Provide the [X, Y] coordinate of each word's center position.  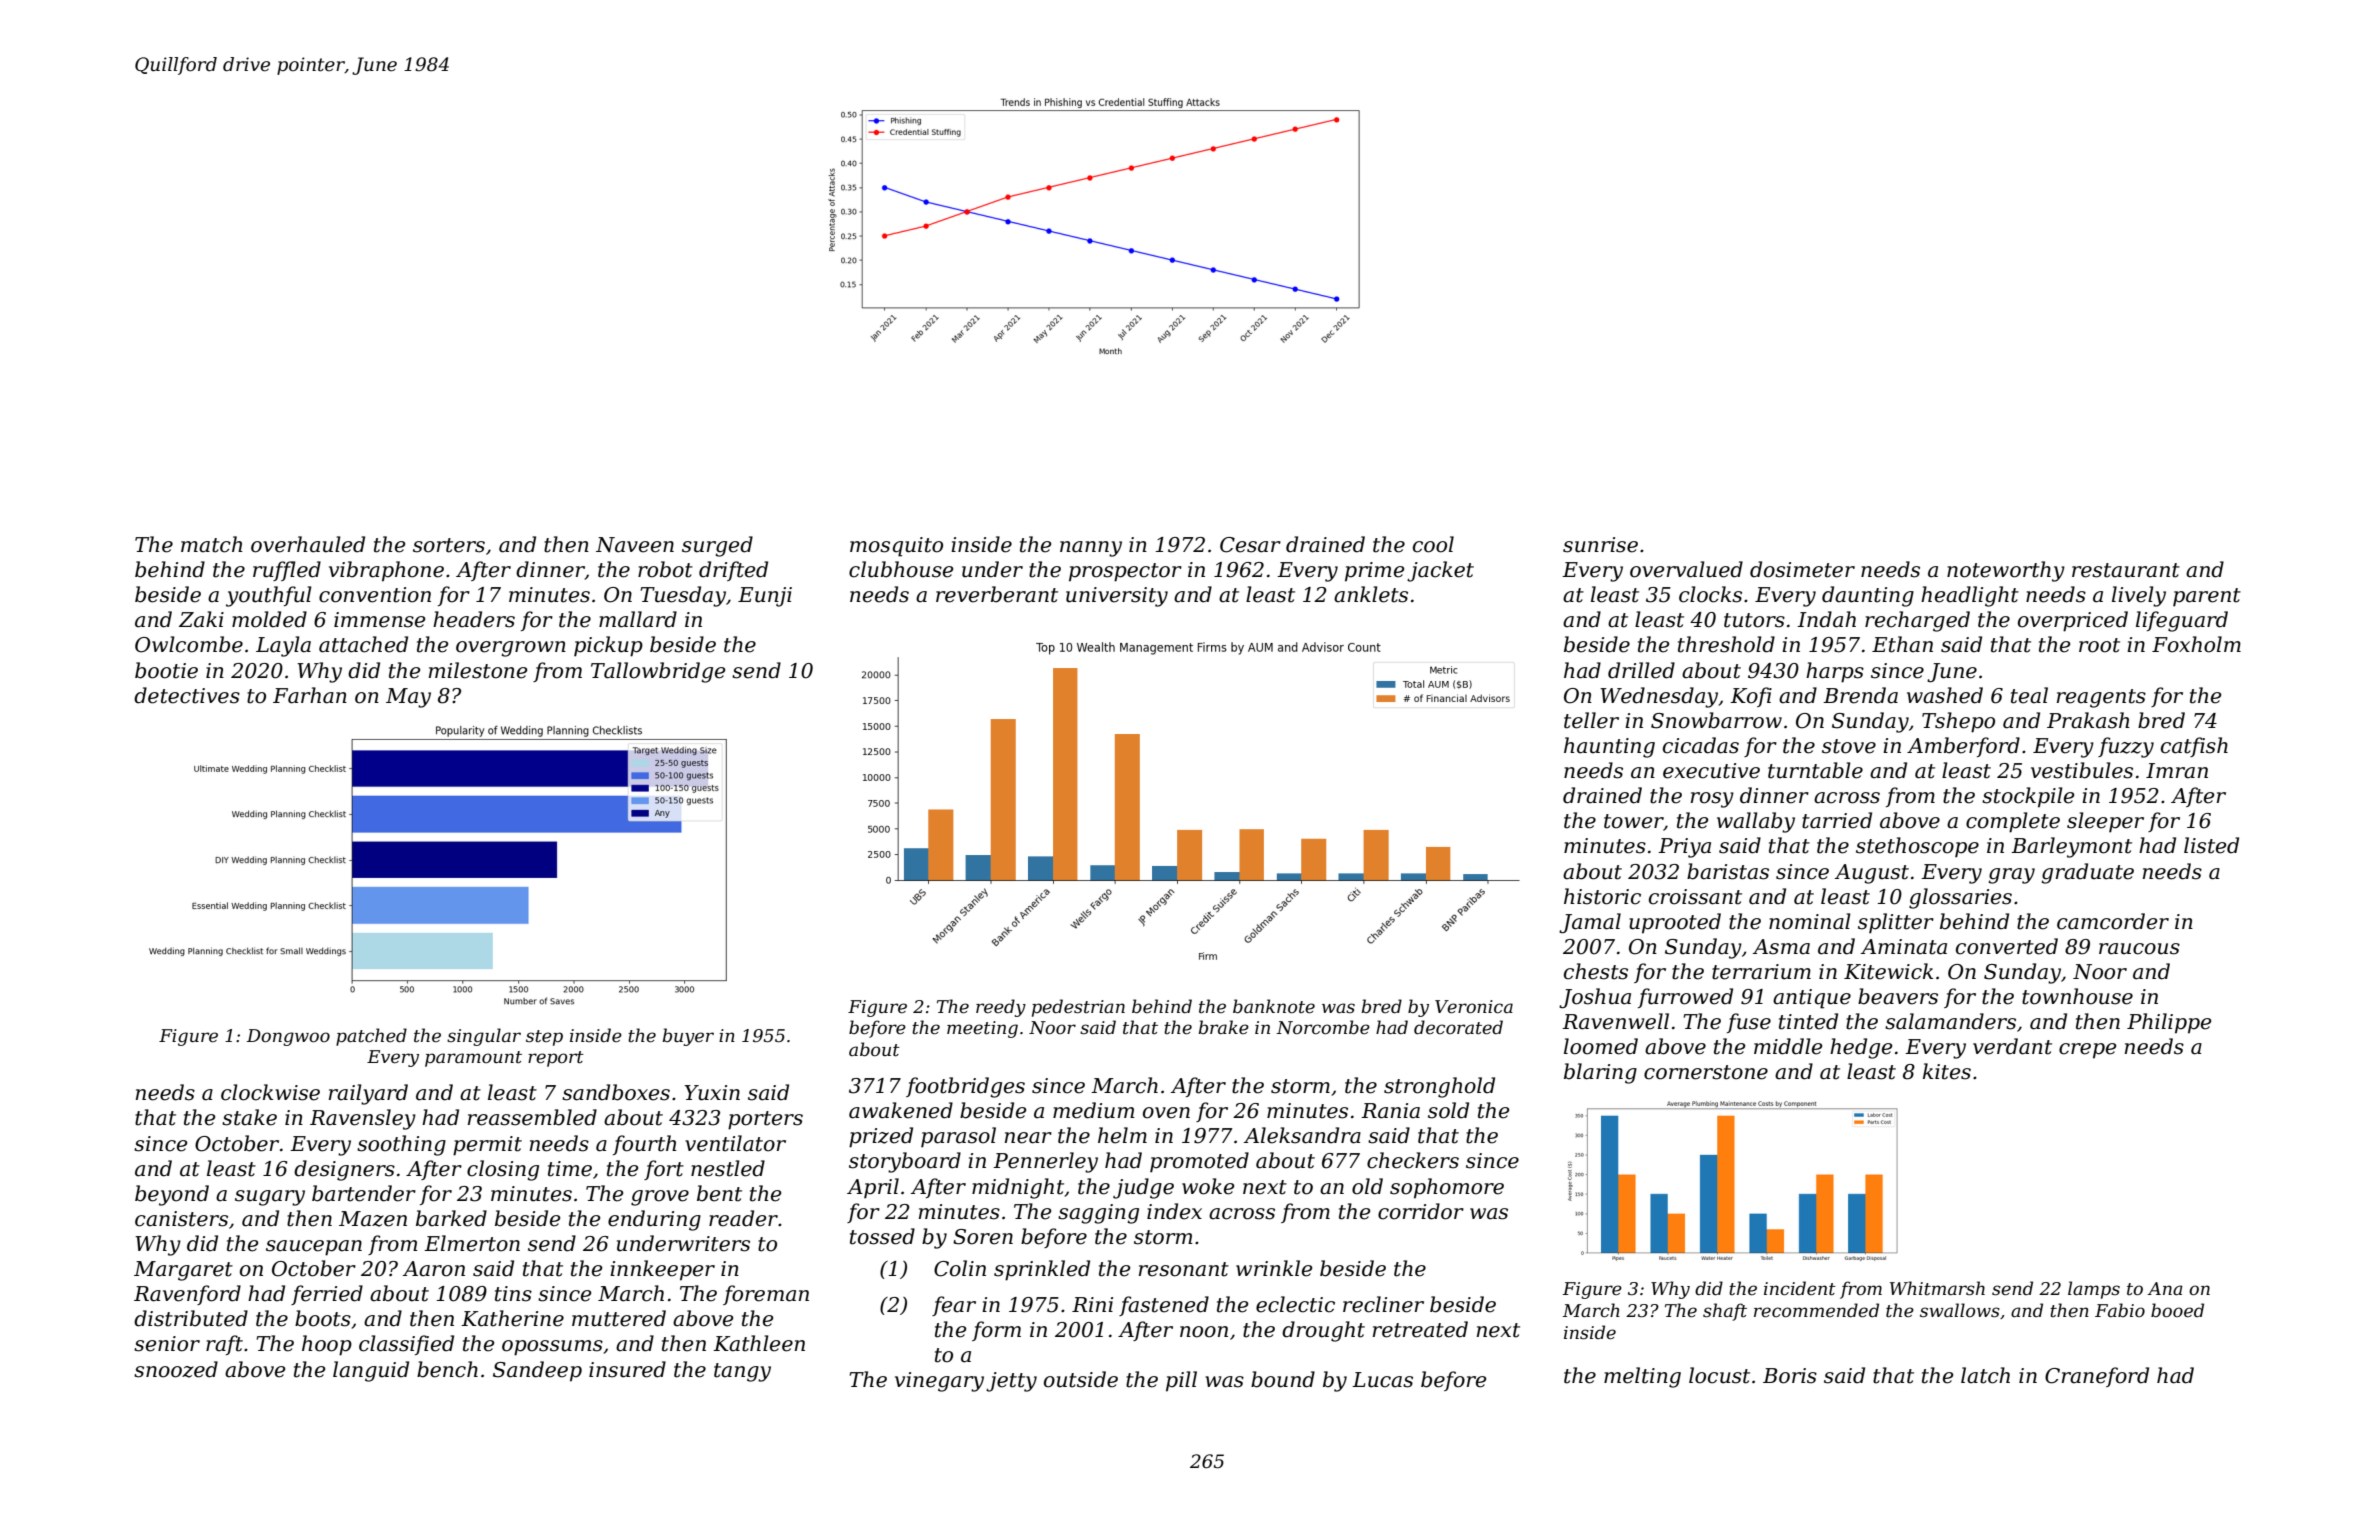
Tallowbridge [658, 672]
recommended [1816, 1310]
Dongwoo [288, 1037]
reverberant [997, 594]
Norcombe [1323, 1027]
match [212, 544]
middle [1788, 1046]
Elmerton [472, 1243]
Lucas [1382, 1380]
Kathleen [759, 1343]
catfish [2194, 747]
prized [881, 1137]
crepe [2087, 1051]
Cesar [1250, 545]
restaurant [2126, 570]
